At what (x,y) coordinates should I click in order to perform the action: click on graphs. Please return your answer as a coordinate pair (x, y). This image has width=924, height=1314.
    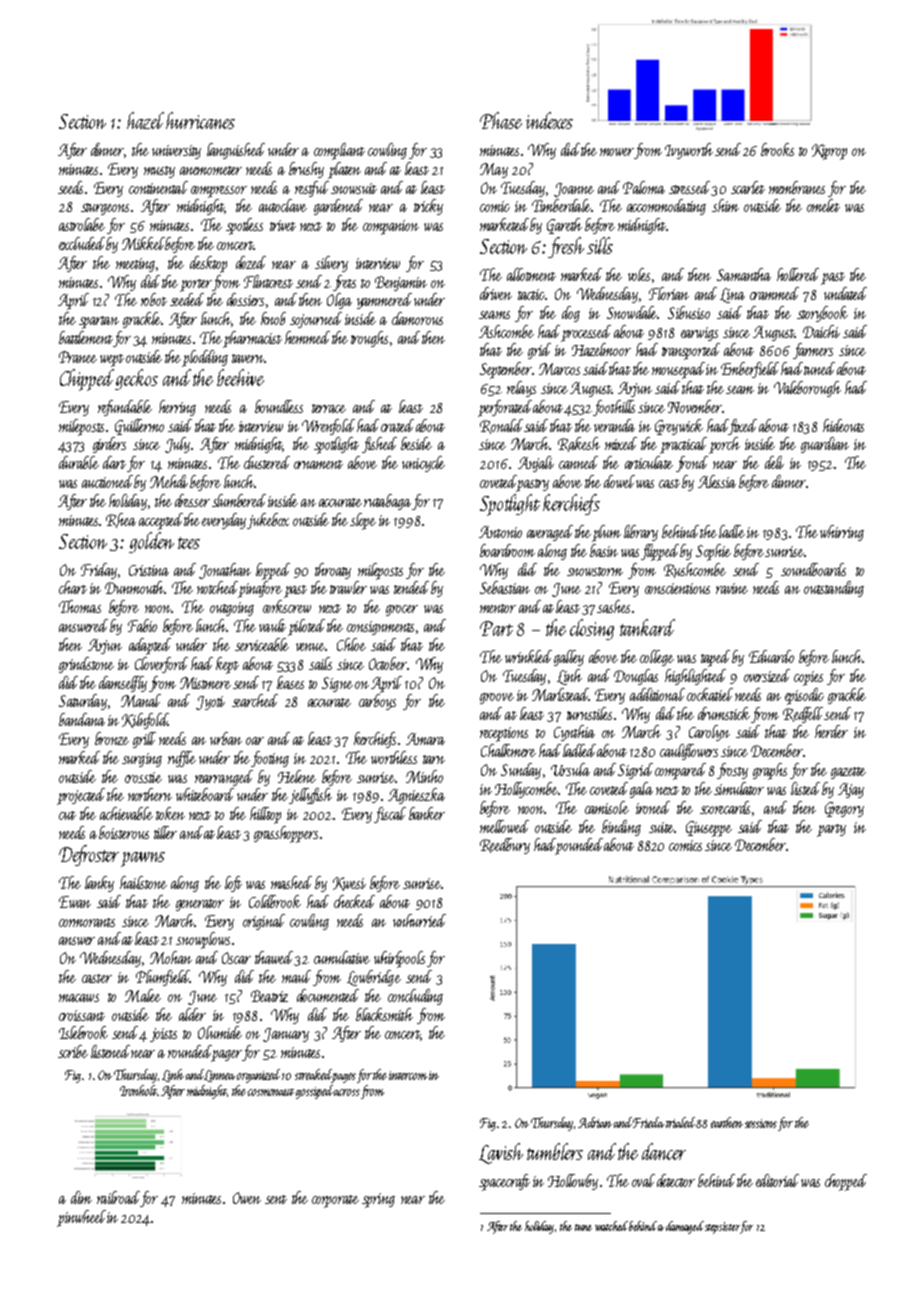
    Looking at the image, I should click on (770, 771).
